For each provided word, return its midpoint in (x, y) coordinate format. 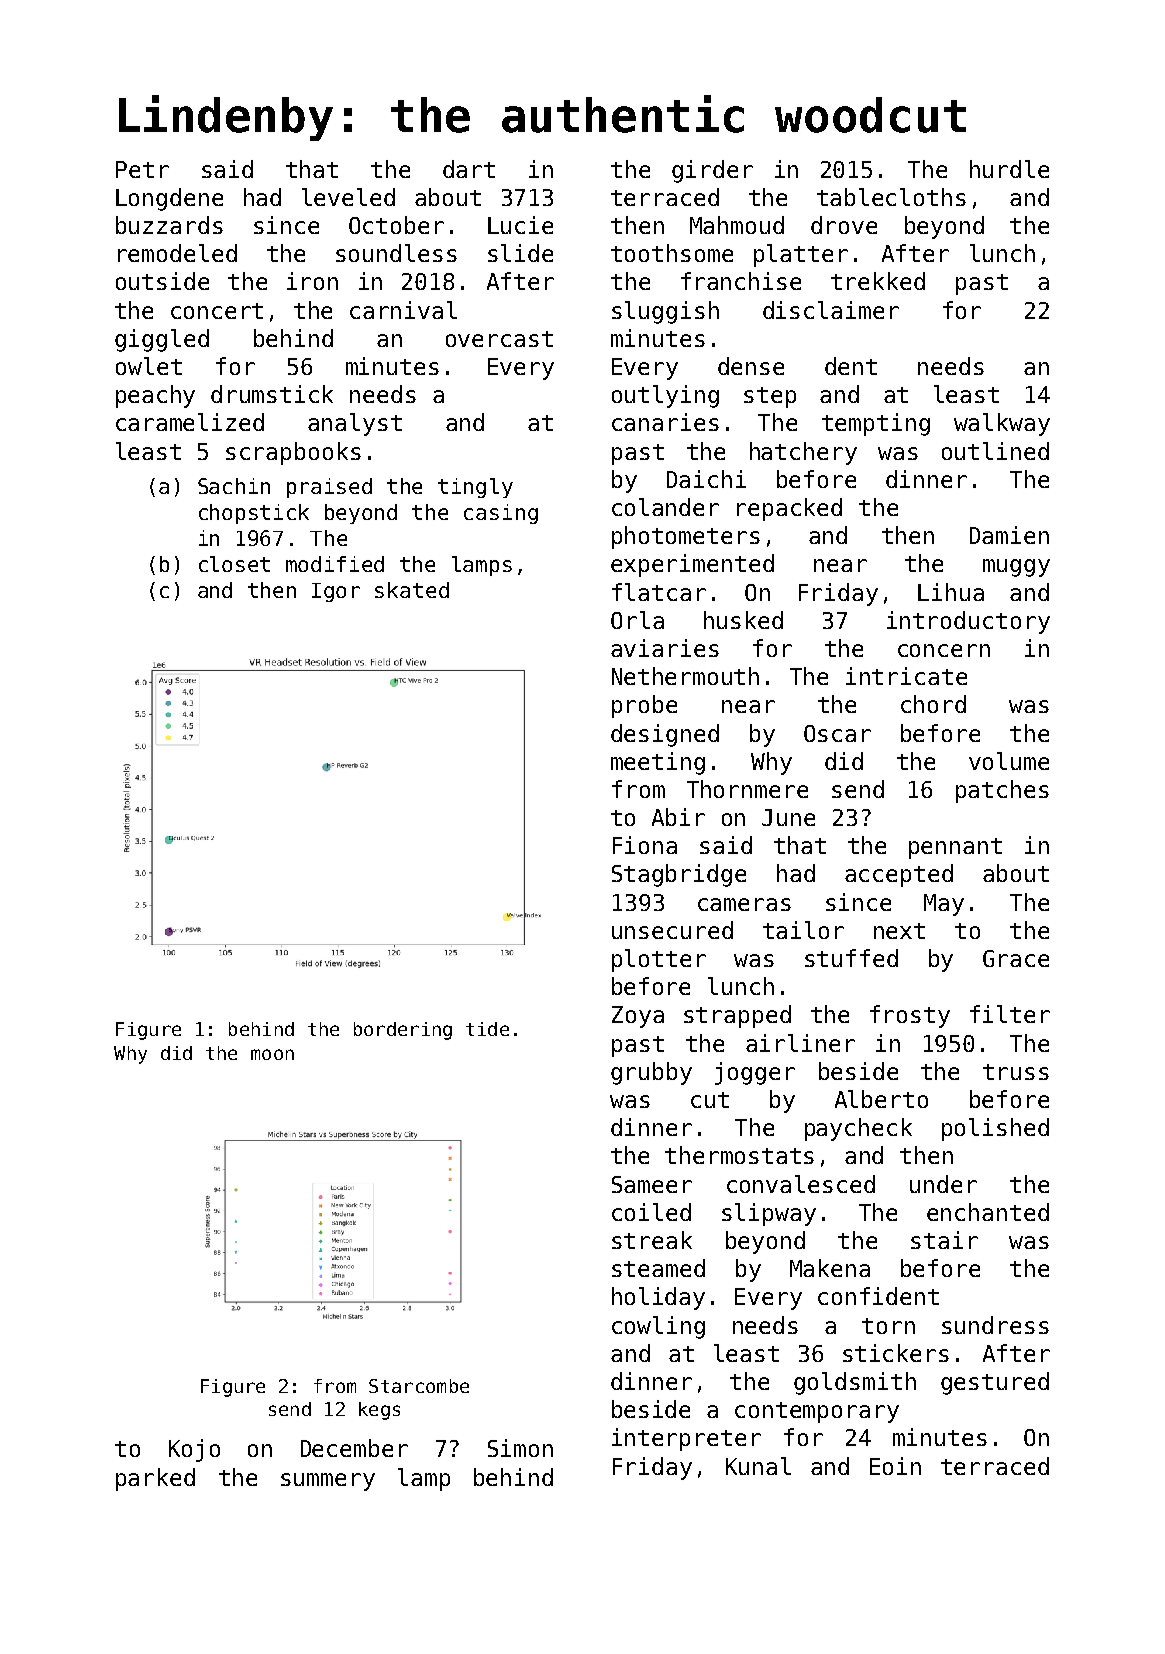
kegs (379, 1411)
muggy (1016, 568)
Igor (336, 592)
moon (272, 1054)
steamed (658, 1268)
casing (501, 514)
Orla (637, 620)
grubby (651, 1073)
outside (162, 281)
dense (751, 366)
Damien (1009, 535)
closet (234, 564)
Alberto (881, 1099)
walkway (1002, 424)
